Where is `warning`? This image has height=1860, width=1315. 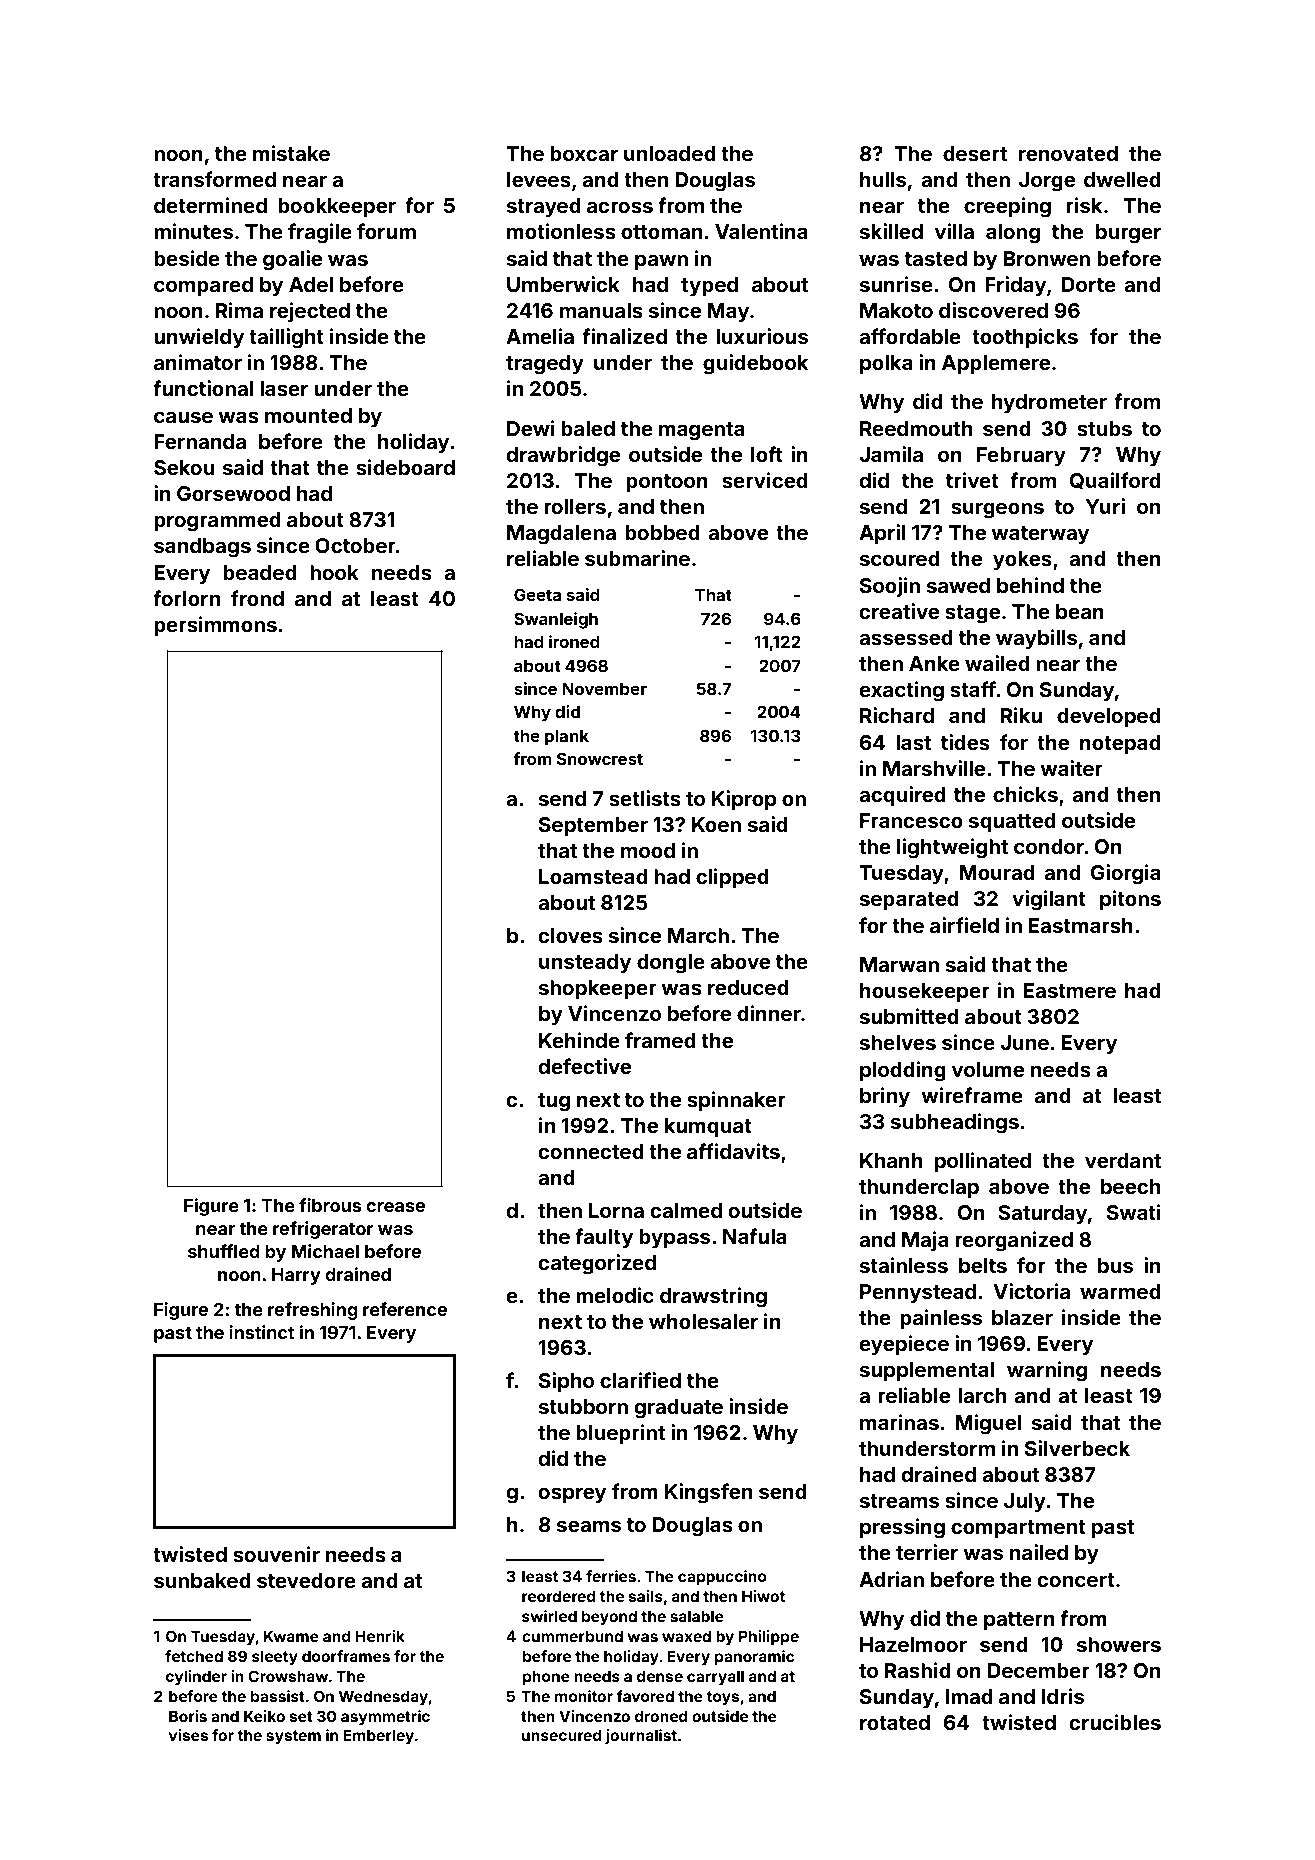 warning is located at coordinates (1047, 1371).
